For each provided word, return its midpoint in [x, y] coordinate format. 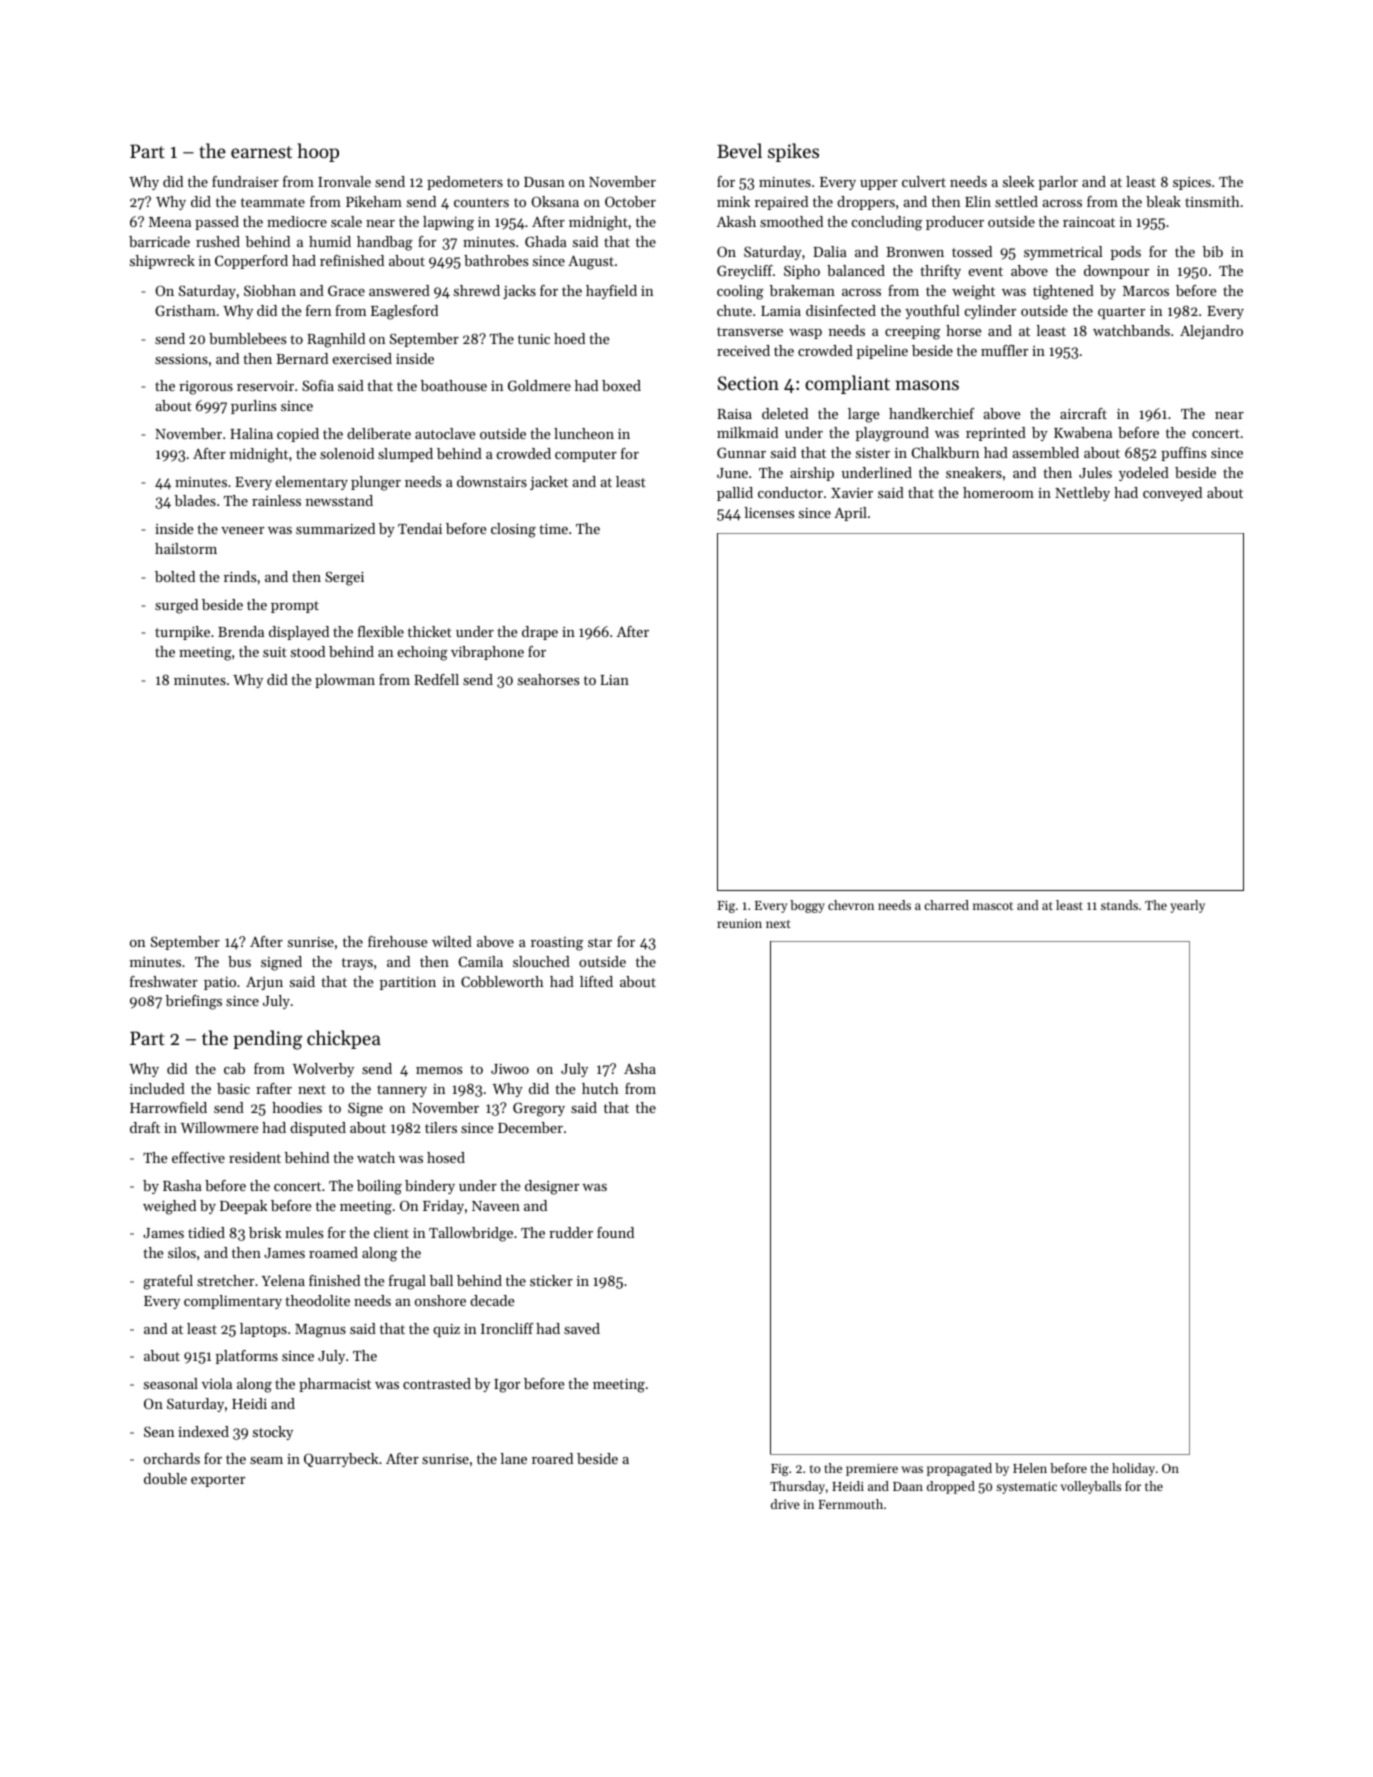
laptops [263, 1330]
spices [1192, 183]
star [600, 942]
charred [946, 905]
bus [239, 961]
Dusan [544, 182]
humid [330, 241]
